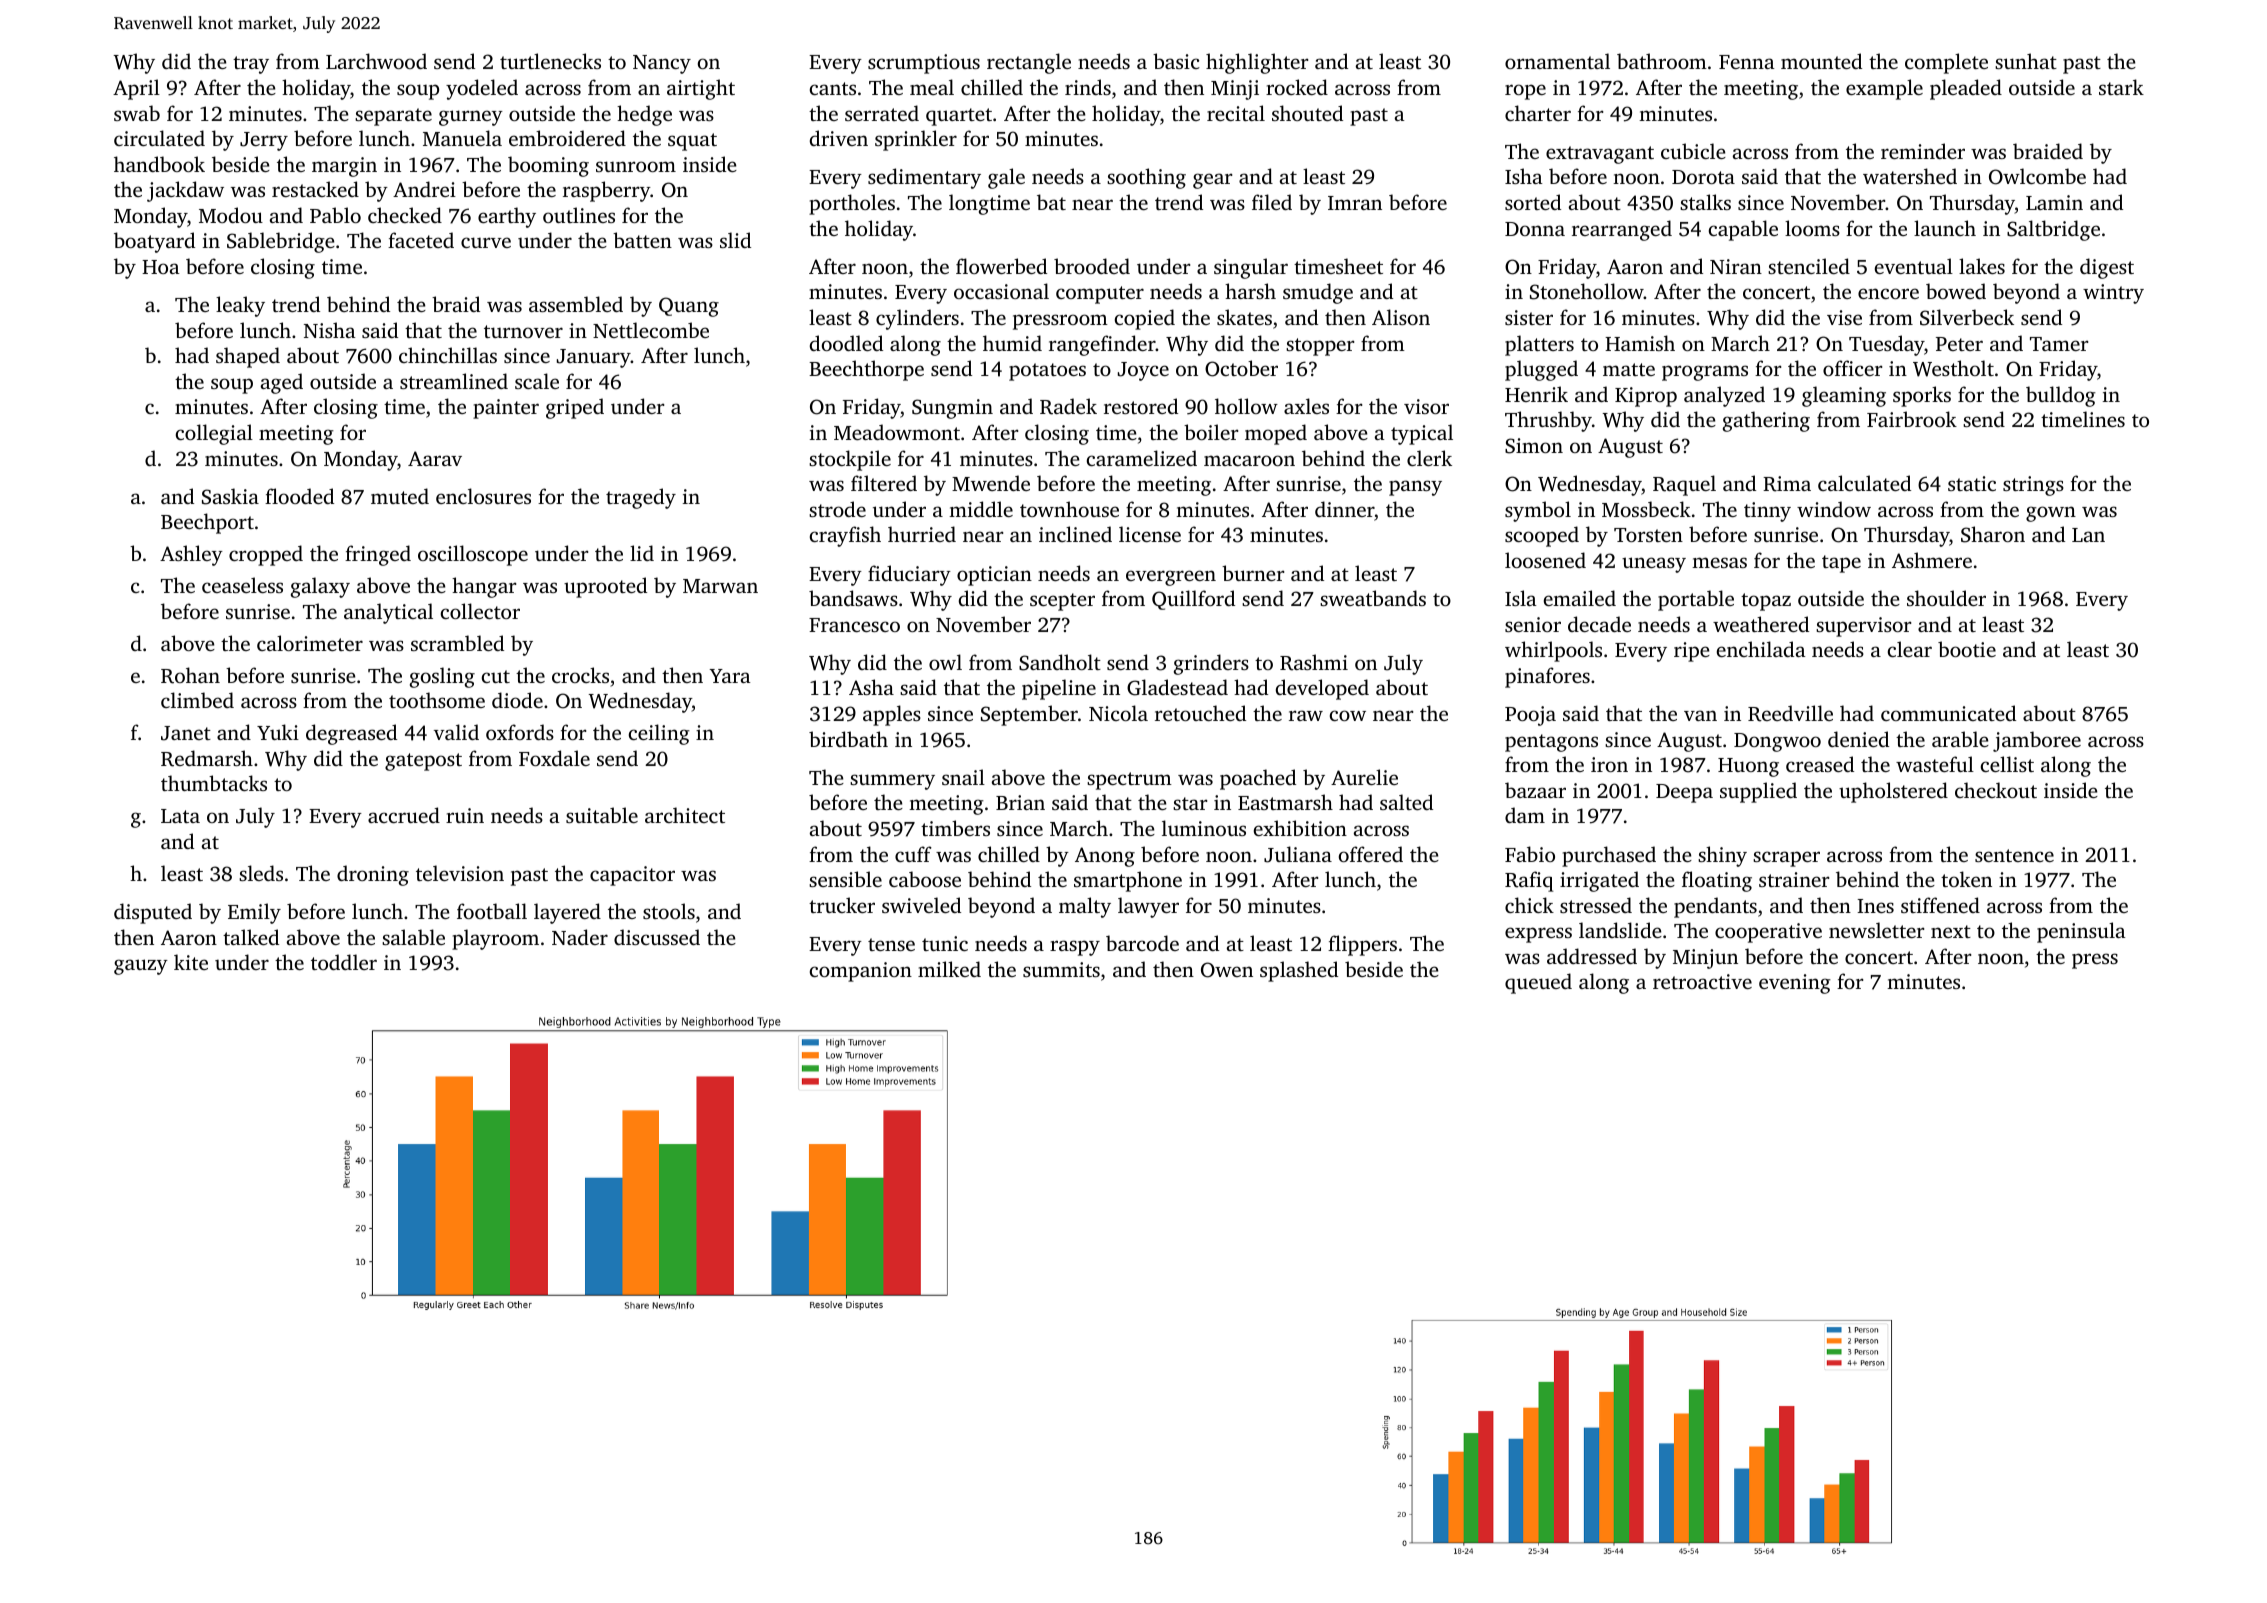 The width and height of the document is (2267, 1603). What do you see at coordinates (1956, 291) in the document?
I see `bowed` at bounding box center [1956, 291].
